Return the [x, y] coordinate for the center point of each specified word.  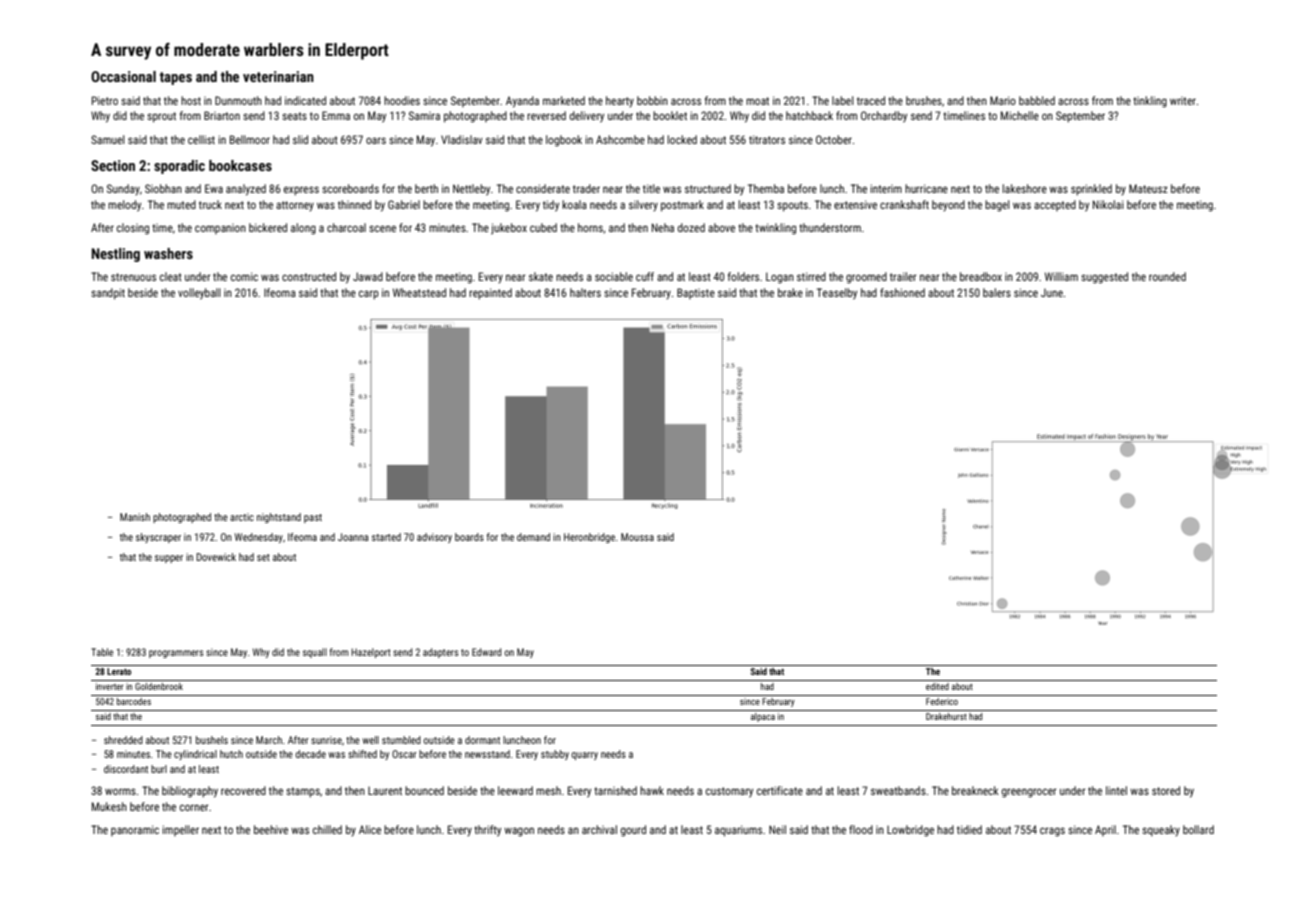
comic [244, 276]
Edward [486, 652]
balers [997, 292]
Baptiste [696, 293]
